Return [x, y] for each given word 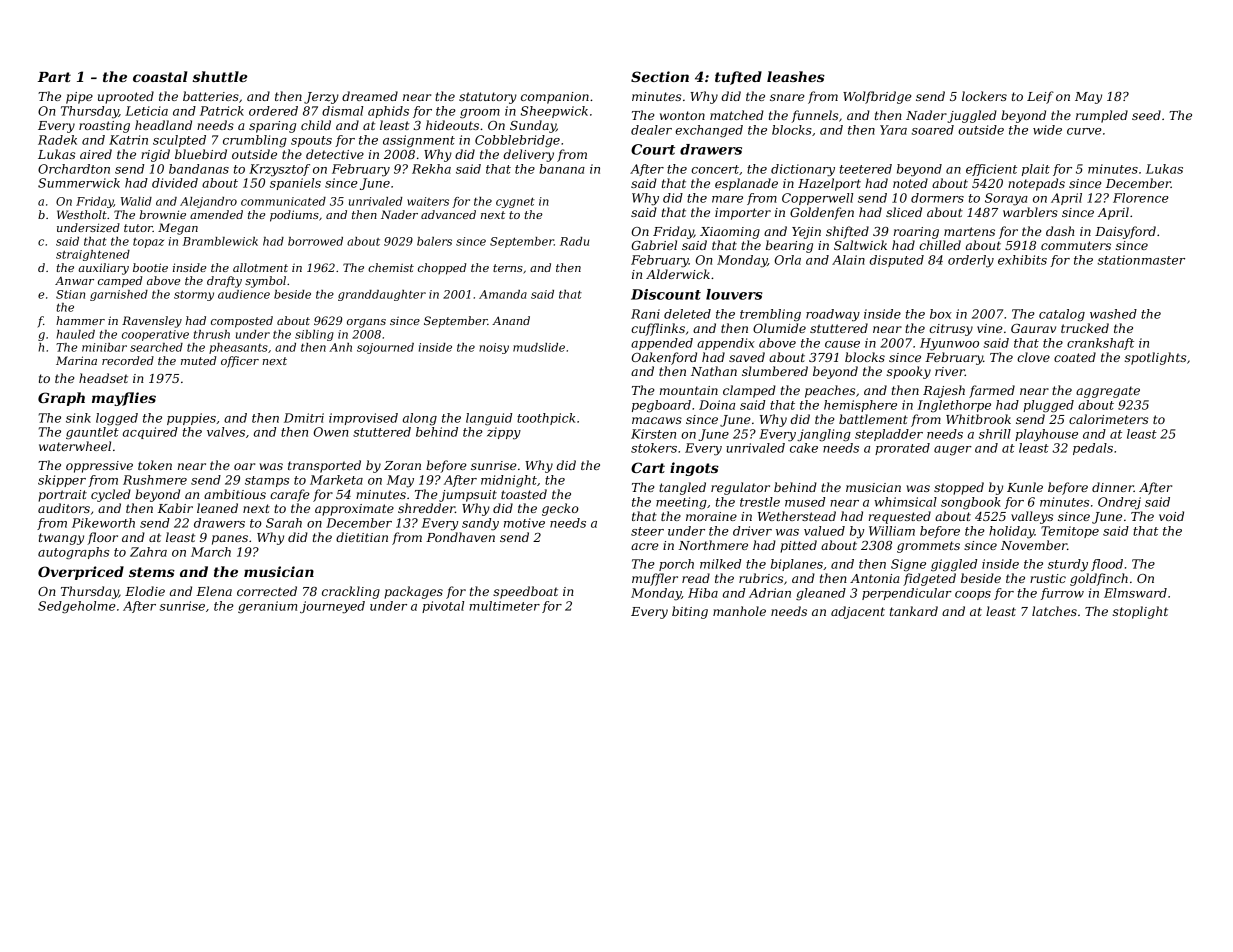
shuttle [220, 76]
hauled [75, 334]
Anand [511, 320]
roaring [916, 233]
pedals [1093, 449]
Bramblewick [220, 241]
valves [226, 432]
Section [660, 76]
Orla [788, 260]
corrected [267, 591]
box [941, 314]
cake [804, 448]
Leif [1040, 97]
